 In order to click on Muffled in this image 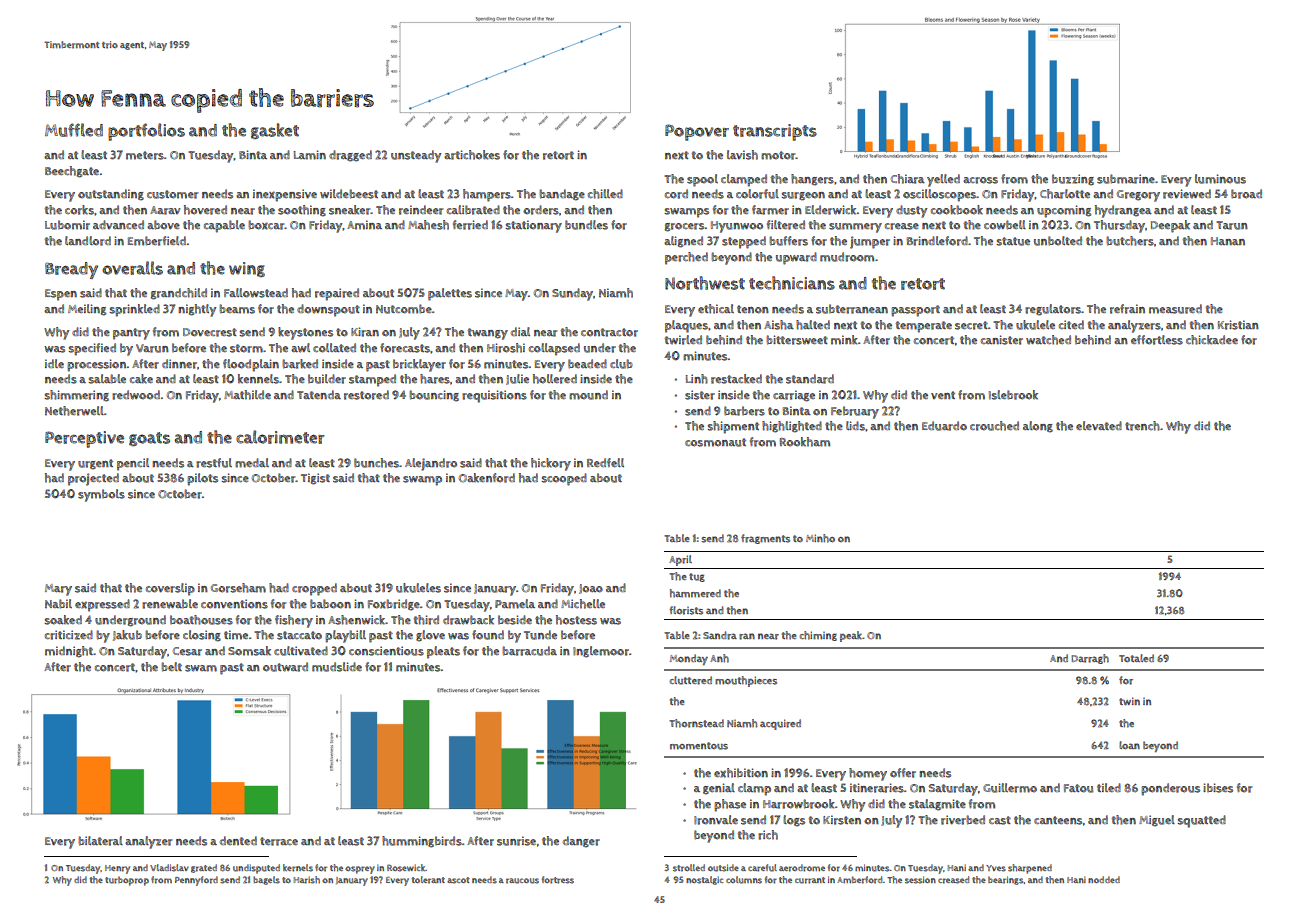, I will do `click(74, 130)`.
